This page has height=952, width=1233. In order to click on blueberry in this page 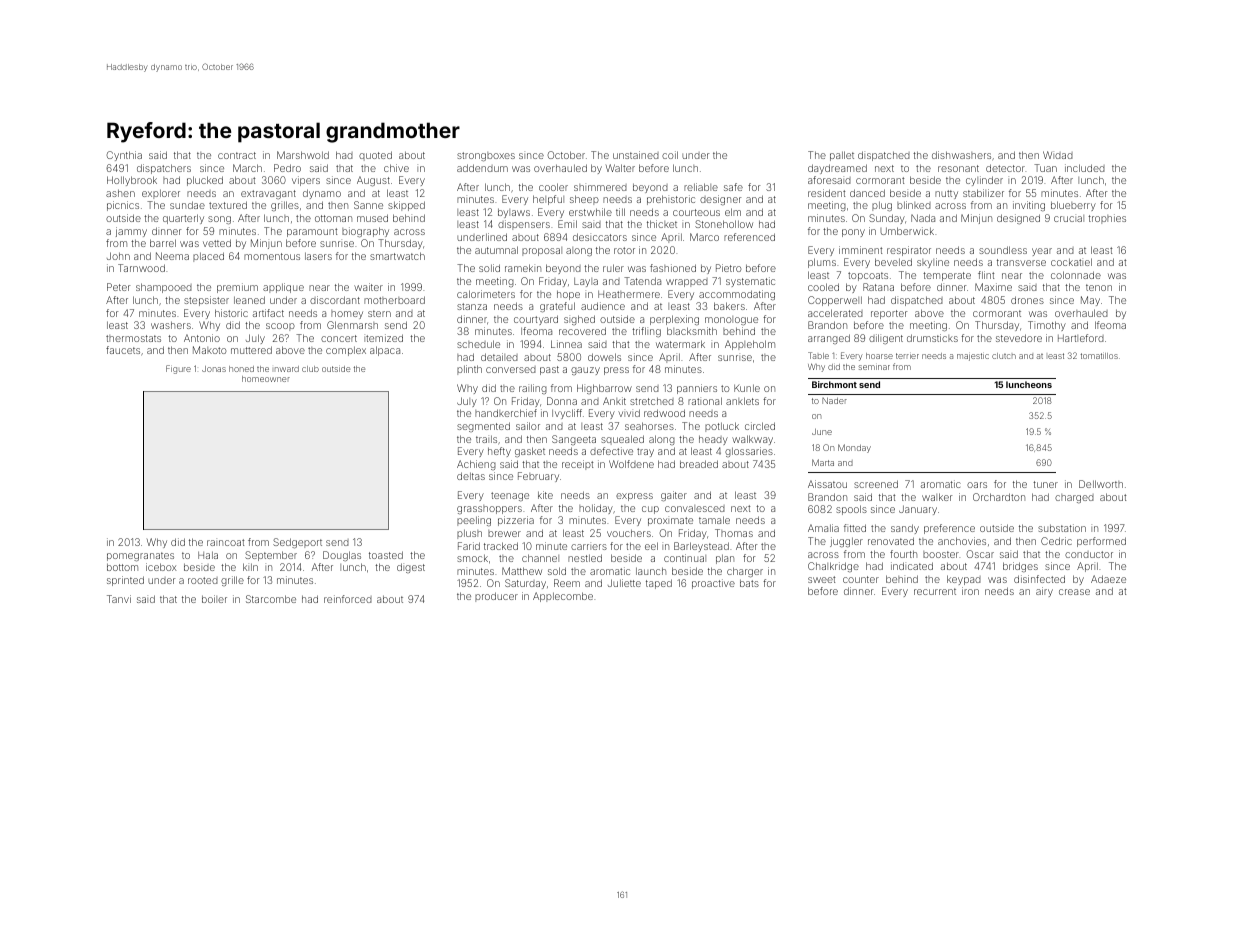, I will do `click(1073, 206)`.
